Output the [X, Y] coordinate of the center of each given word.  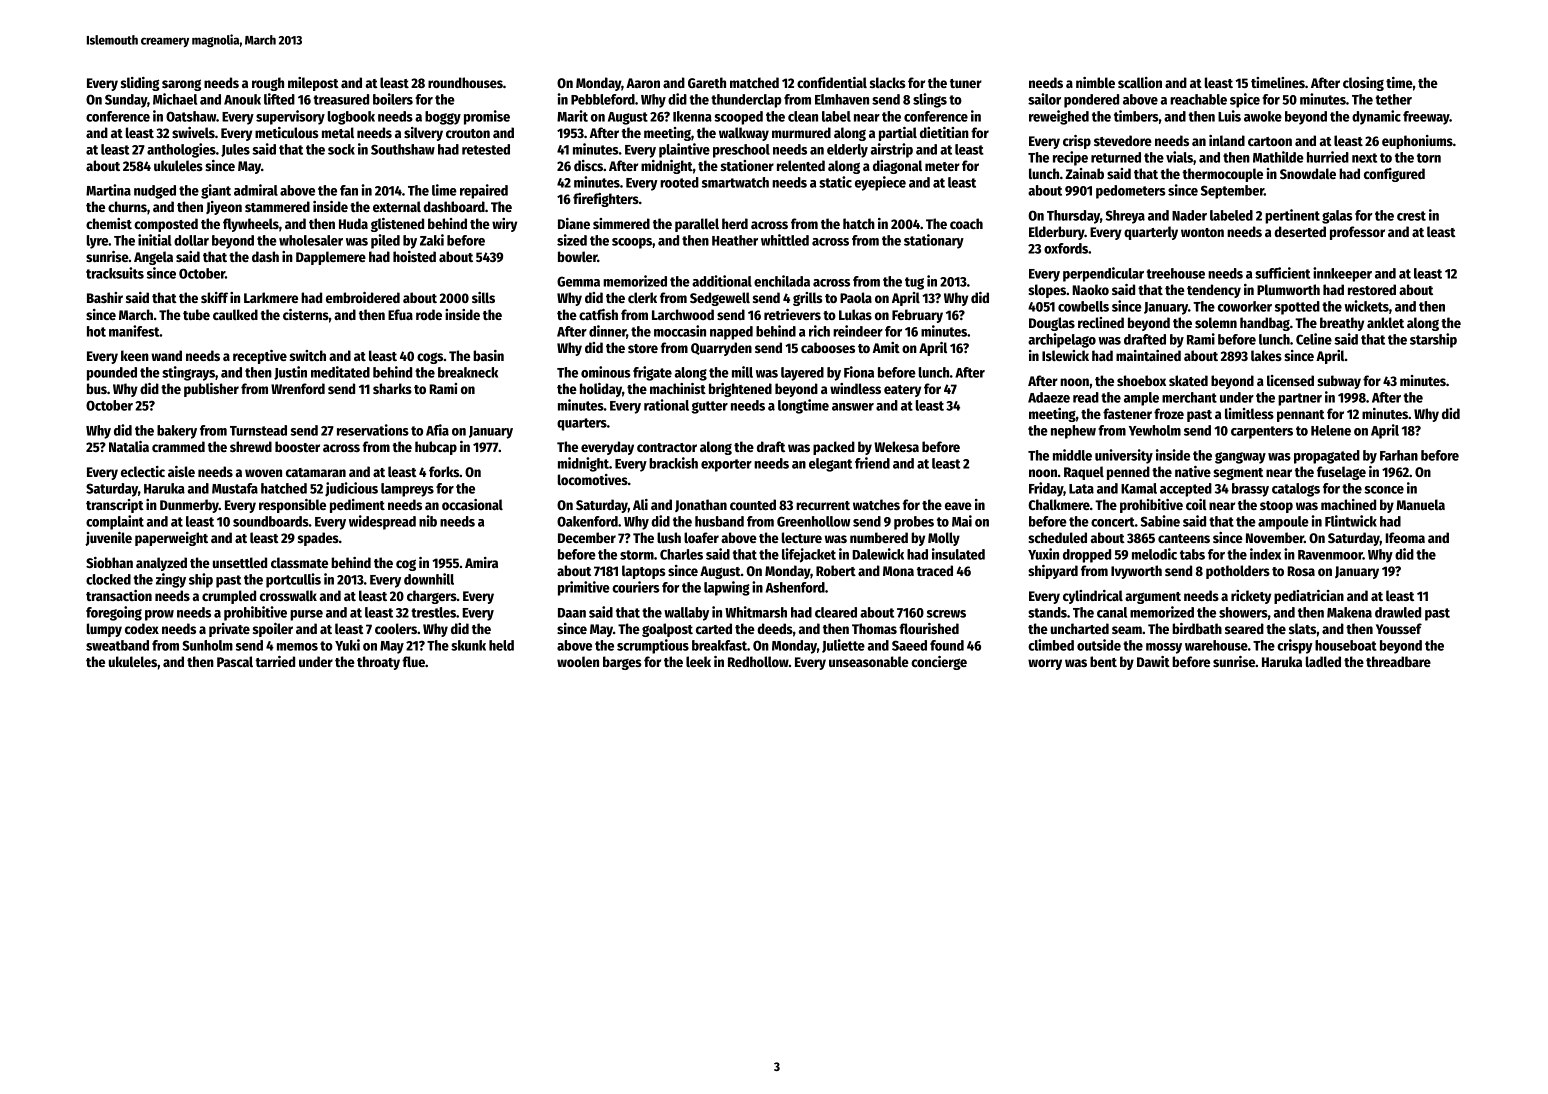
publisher [211, 390]
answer [853, 407]
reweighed [1059, 117]
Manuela [1420, 504]
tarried [275, 661]
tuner [966, 83]
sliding [140, 84]
